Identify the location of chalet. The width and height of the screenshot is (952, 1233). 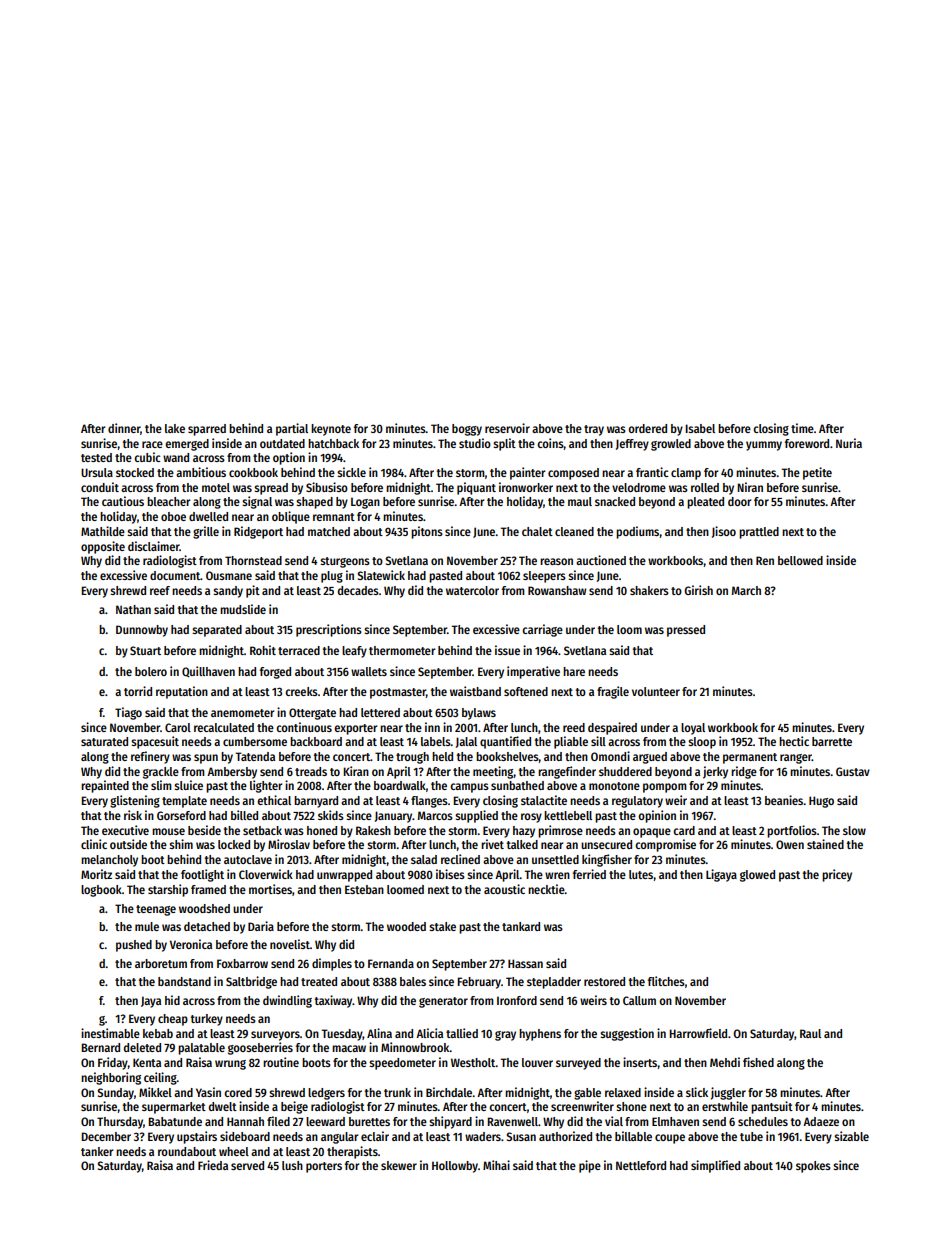
(537, 531).
